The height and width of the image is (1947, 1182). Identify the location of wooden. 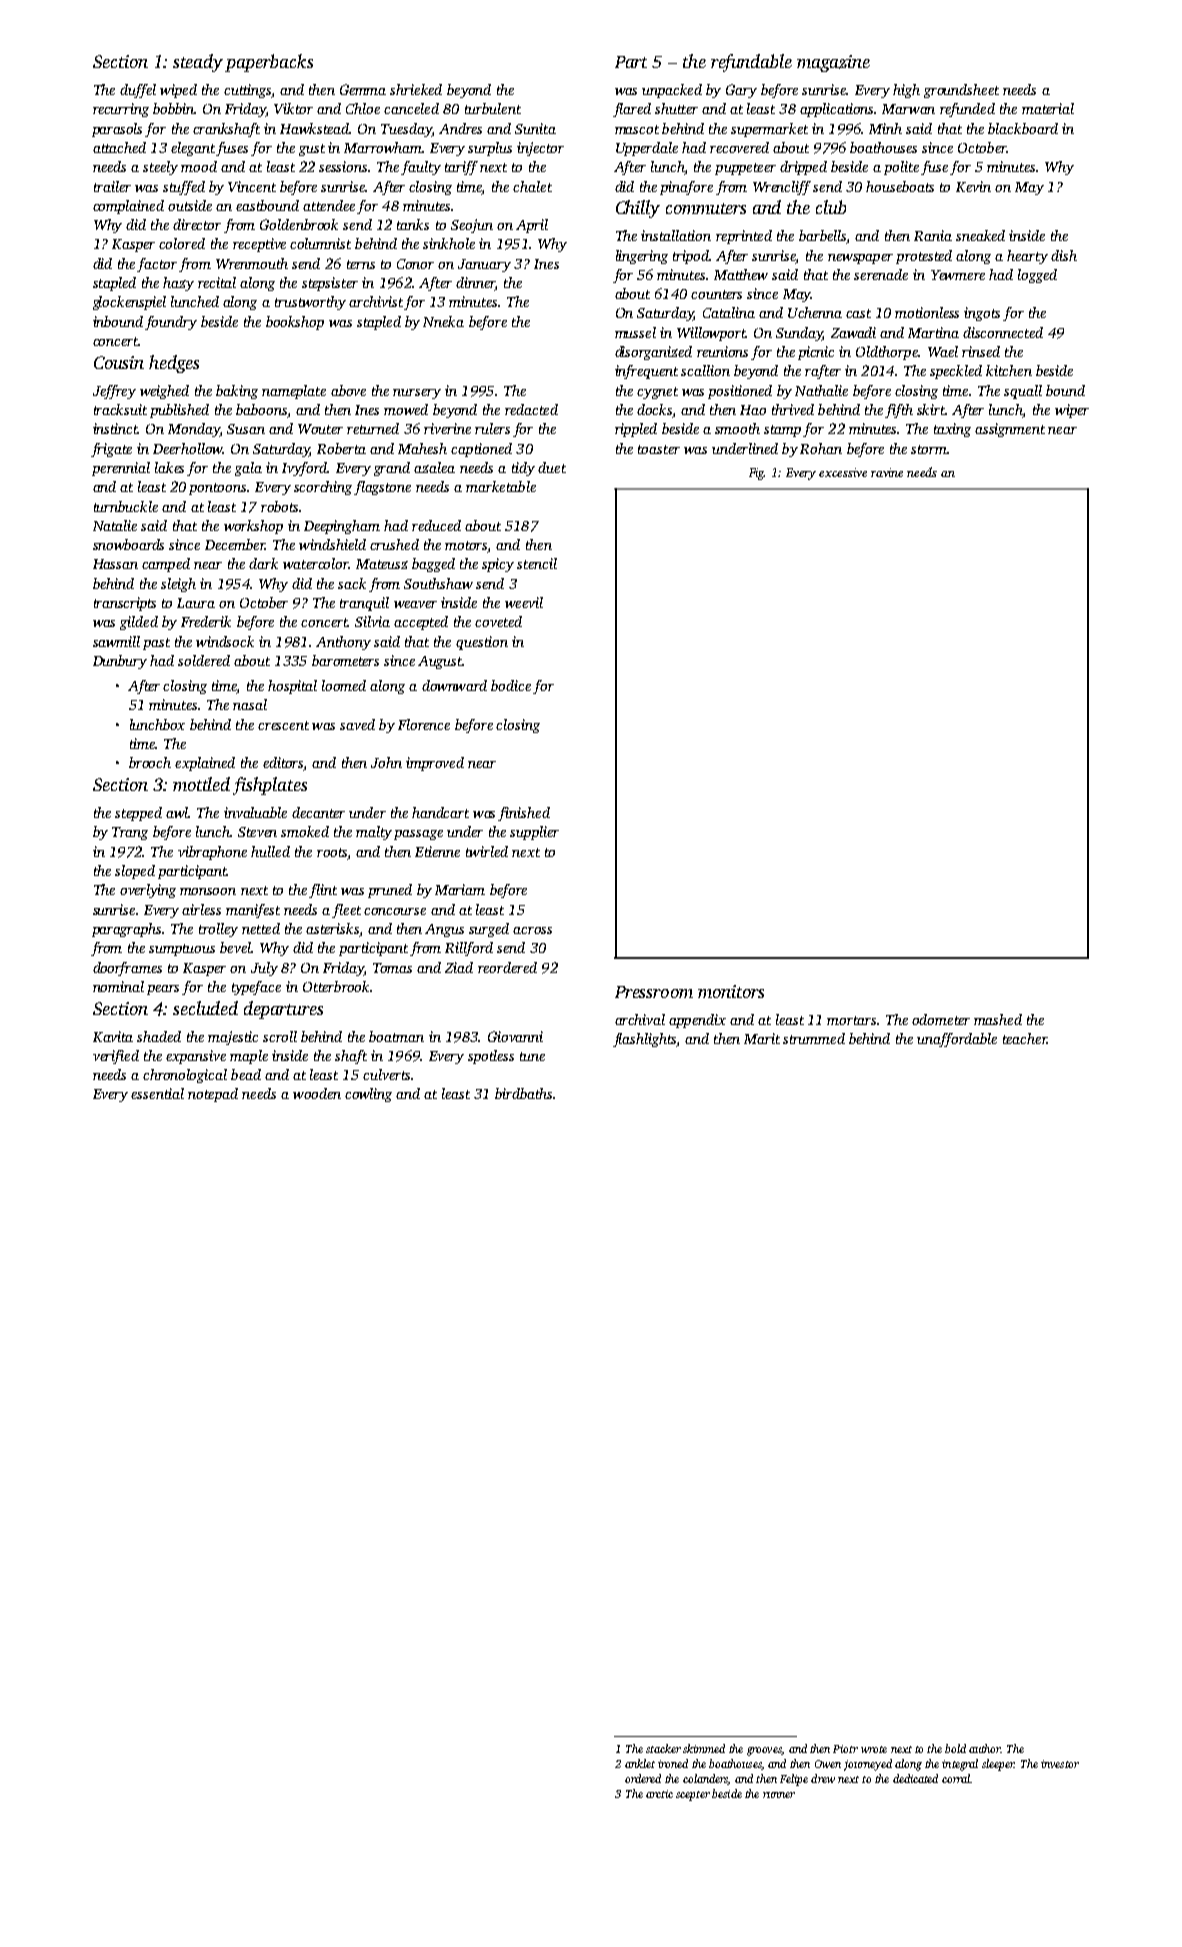
(317, 1093).
